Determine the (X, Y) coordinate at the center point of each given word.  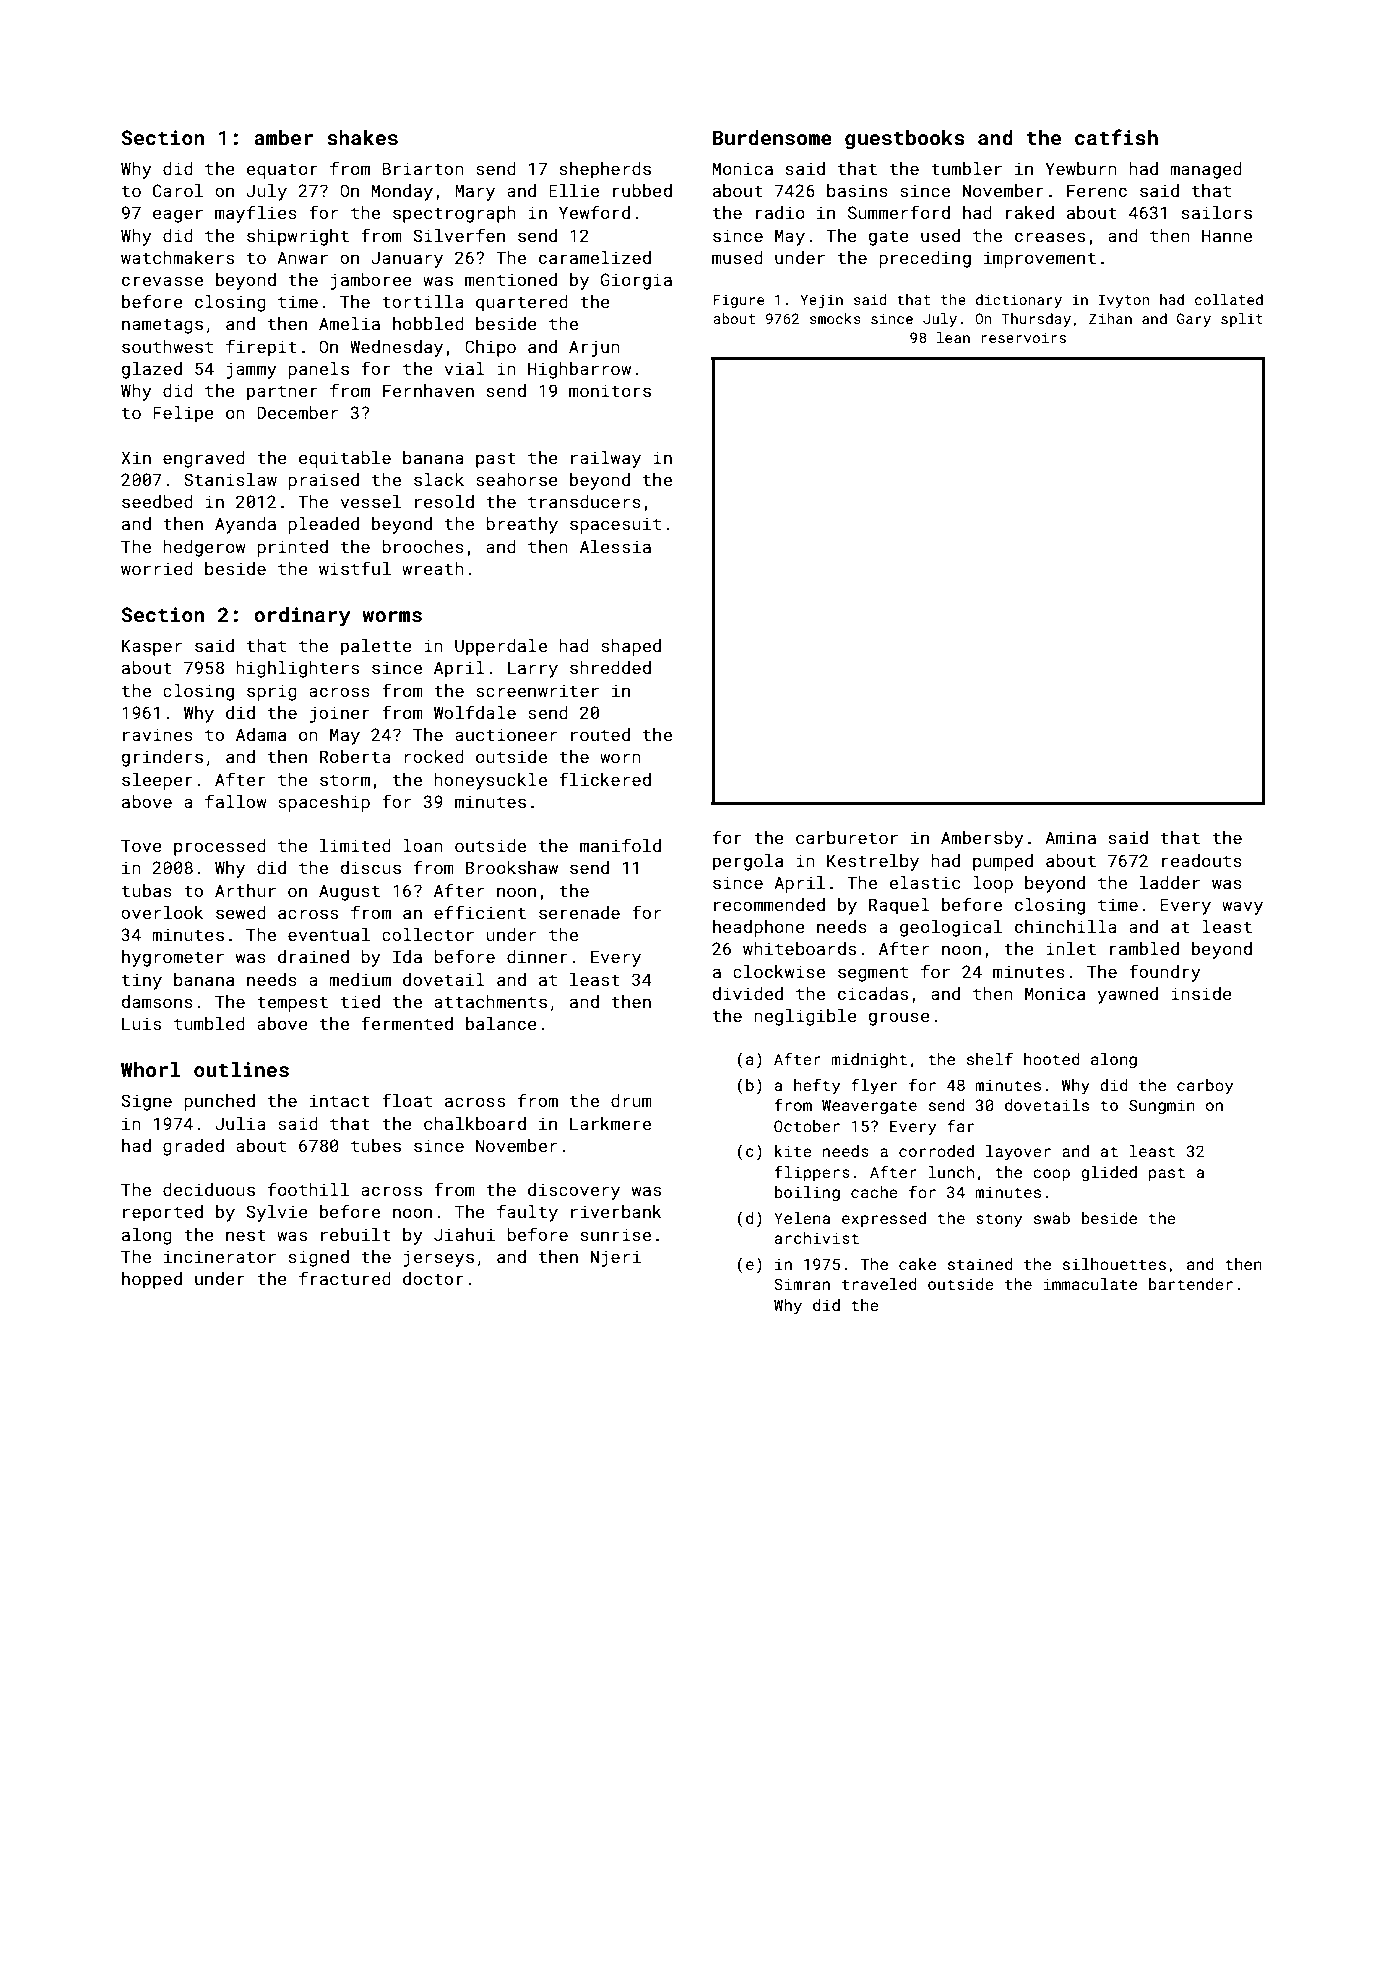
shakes (362, 137)
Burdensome (772, 137)
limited (355, 845)
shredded (610, 667)
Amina (1070, 837)
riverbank (616, 1211)
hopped (152, 1280)
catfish (1116, 137)
